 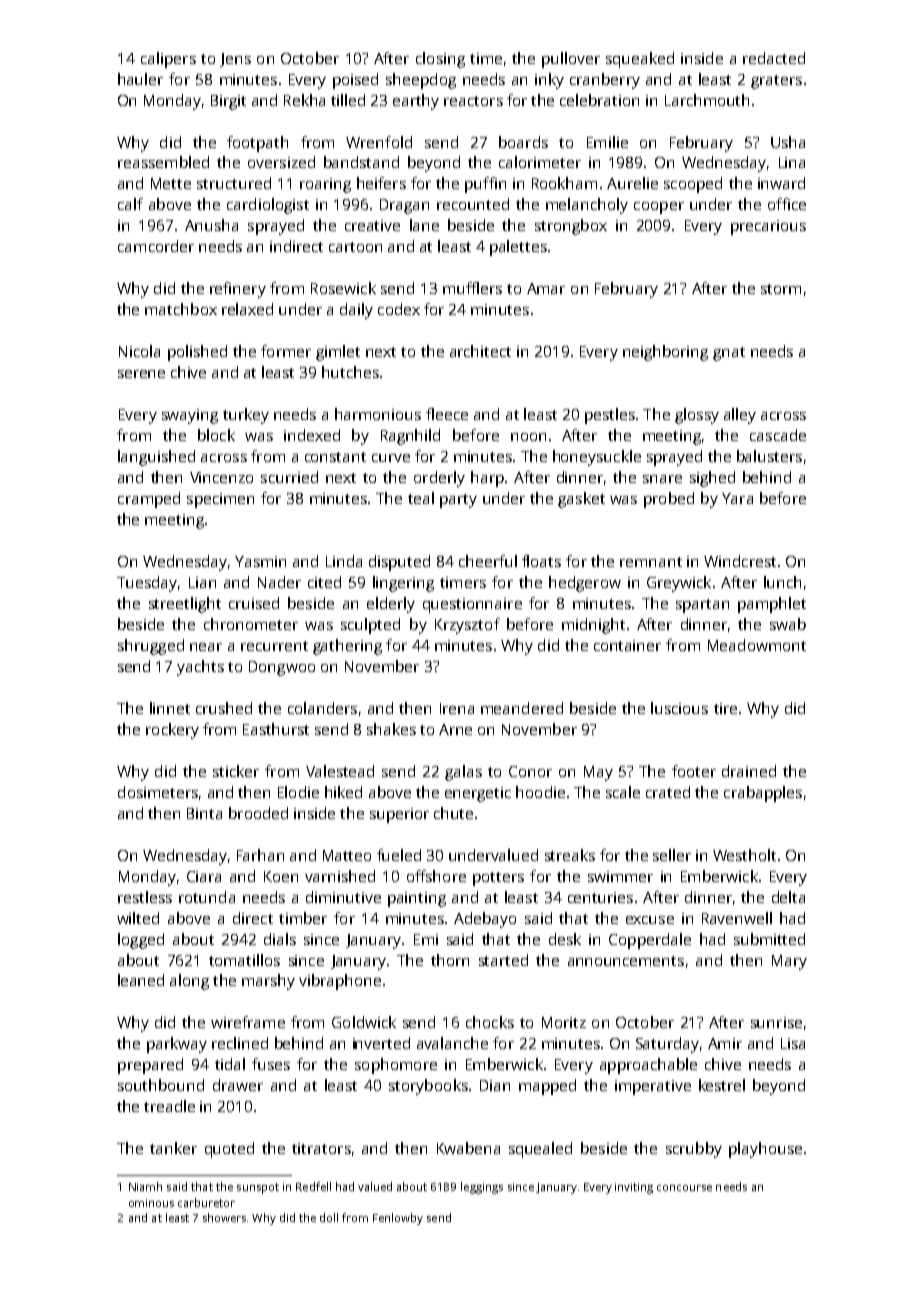 I want to click on redacted, so click(x=774, y=58).
